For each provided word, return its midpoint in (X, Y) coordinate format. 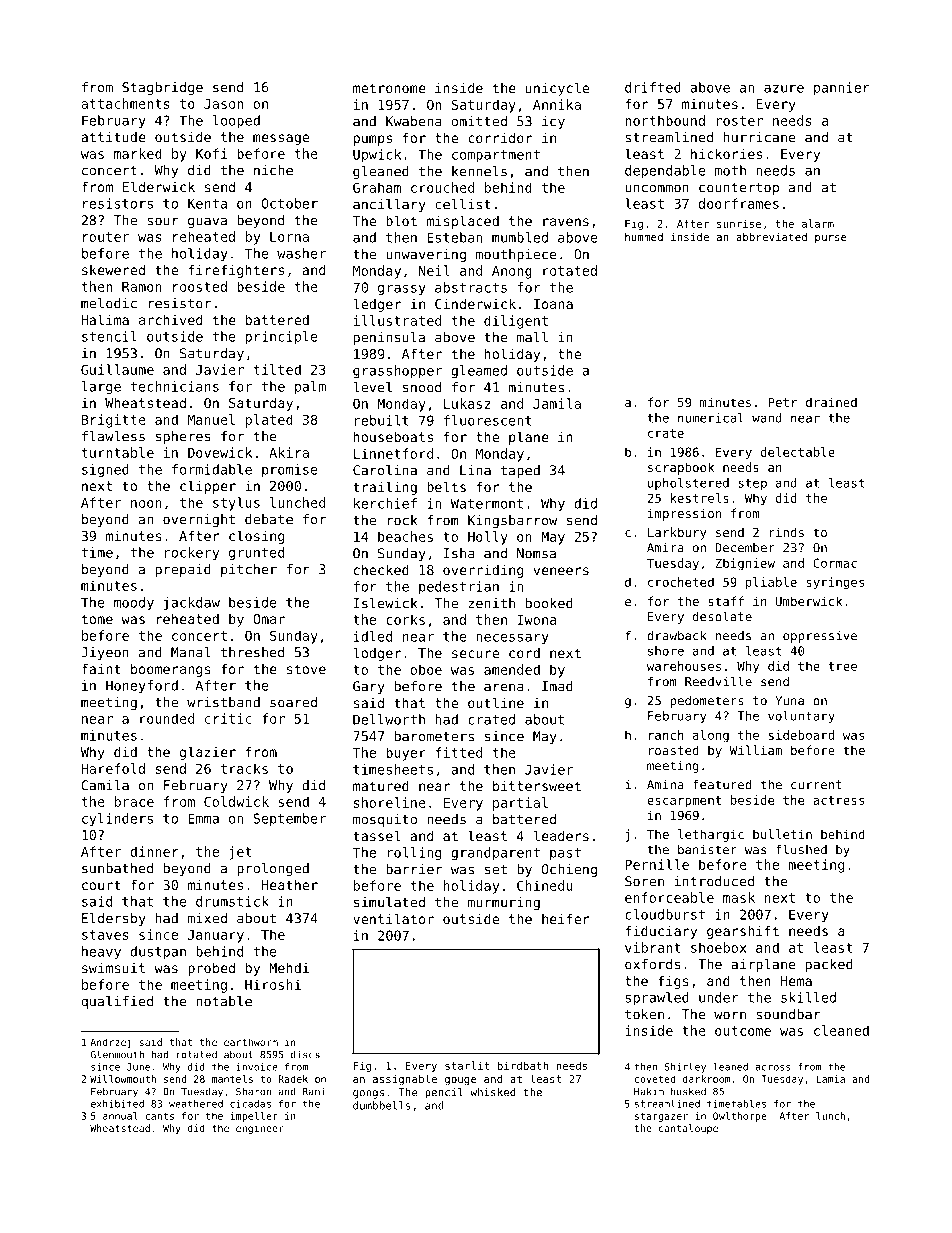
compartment (496, 156)
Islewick (385, 603)
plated (269, 421)
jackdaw (192, 604)
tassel (377, 835)
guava (207, 222)
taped (520, 471)
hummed (644, 237)
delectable (798, 452)
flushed (801, 849)
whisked (493, 1092)
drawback (677, 635)
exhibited (117, 1104)
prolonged (273, 869)
